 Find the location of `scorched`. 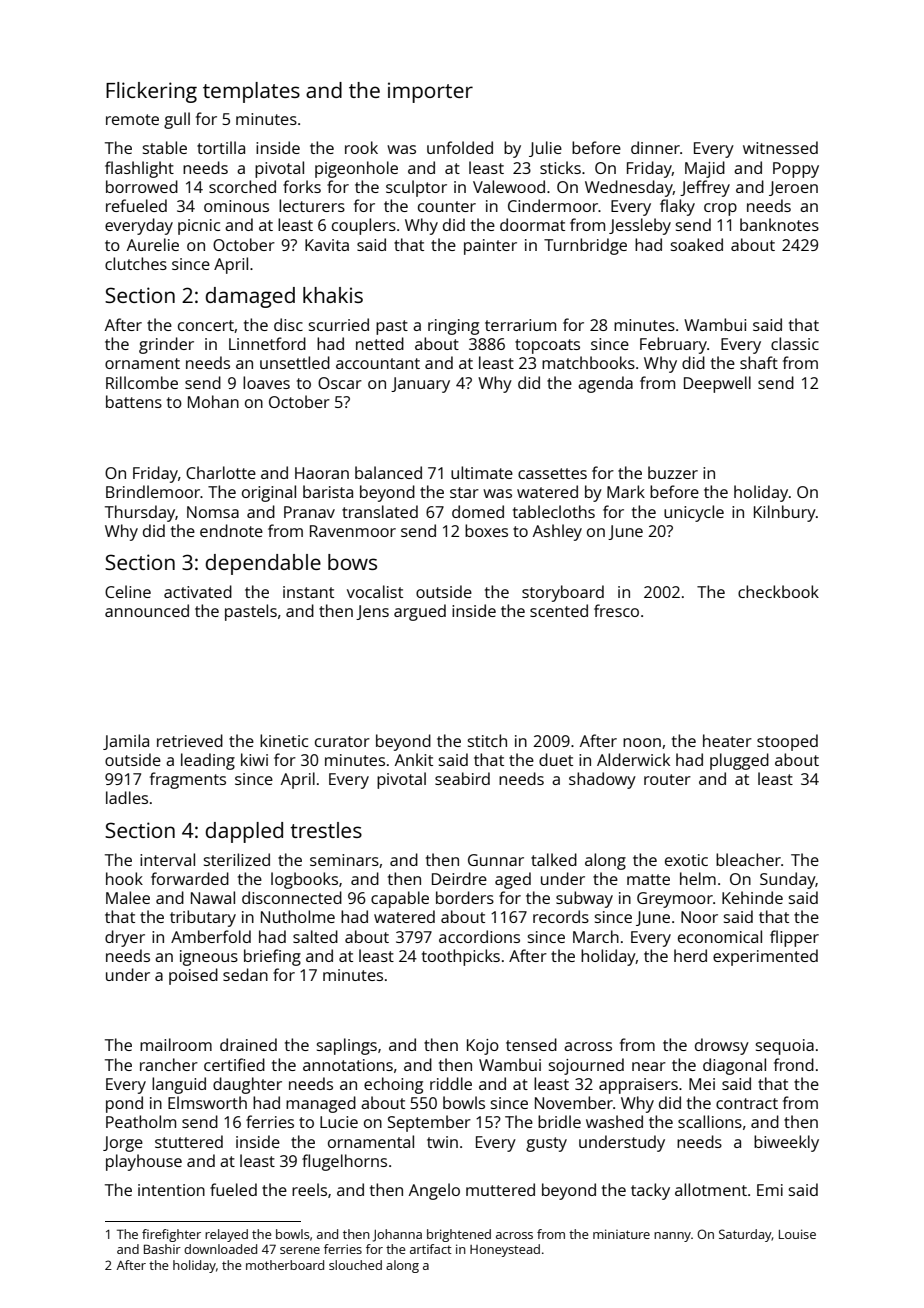

scorched is located at coordinates (242, 186).
